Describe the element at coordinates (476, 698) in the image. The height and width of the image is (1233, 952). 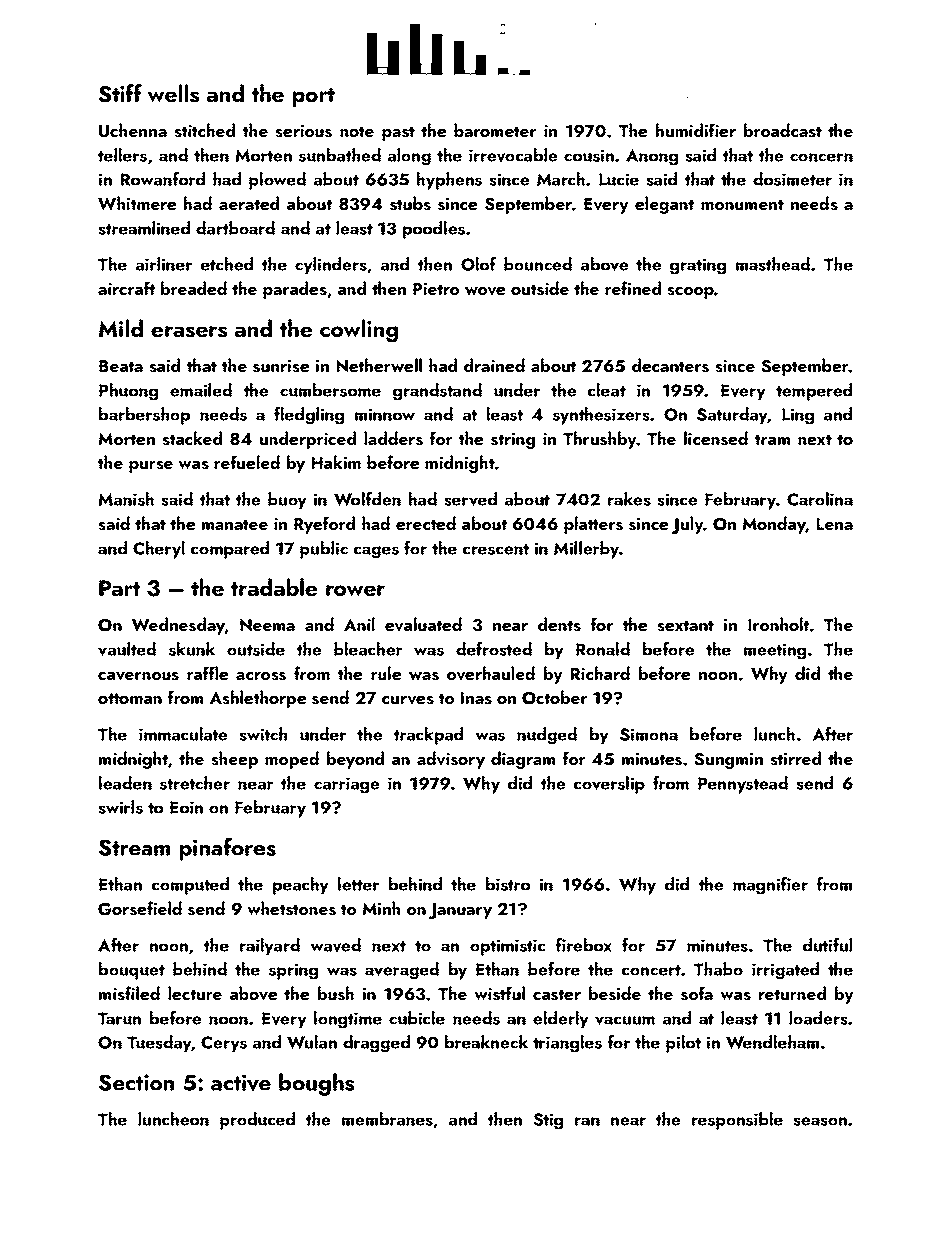
I see `Inas` at that location.
